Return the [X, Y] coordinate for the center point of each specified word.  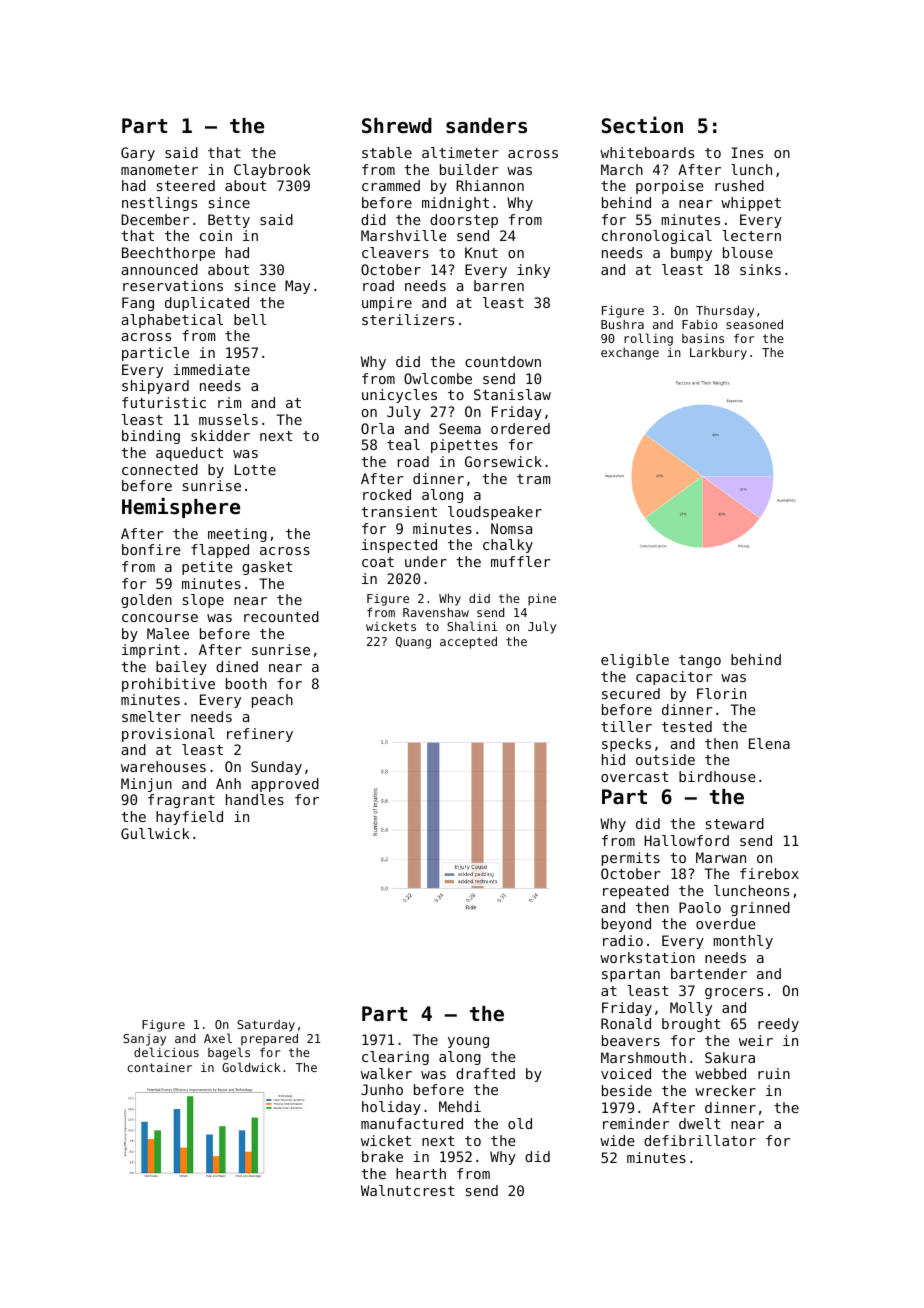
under [426, 561]
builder [469, 169]
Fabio [699, 324]
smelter [151, 716]
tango [700, 661]
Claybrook [272, 171]
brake [382, 1156]
